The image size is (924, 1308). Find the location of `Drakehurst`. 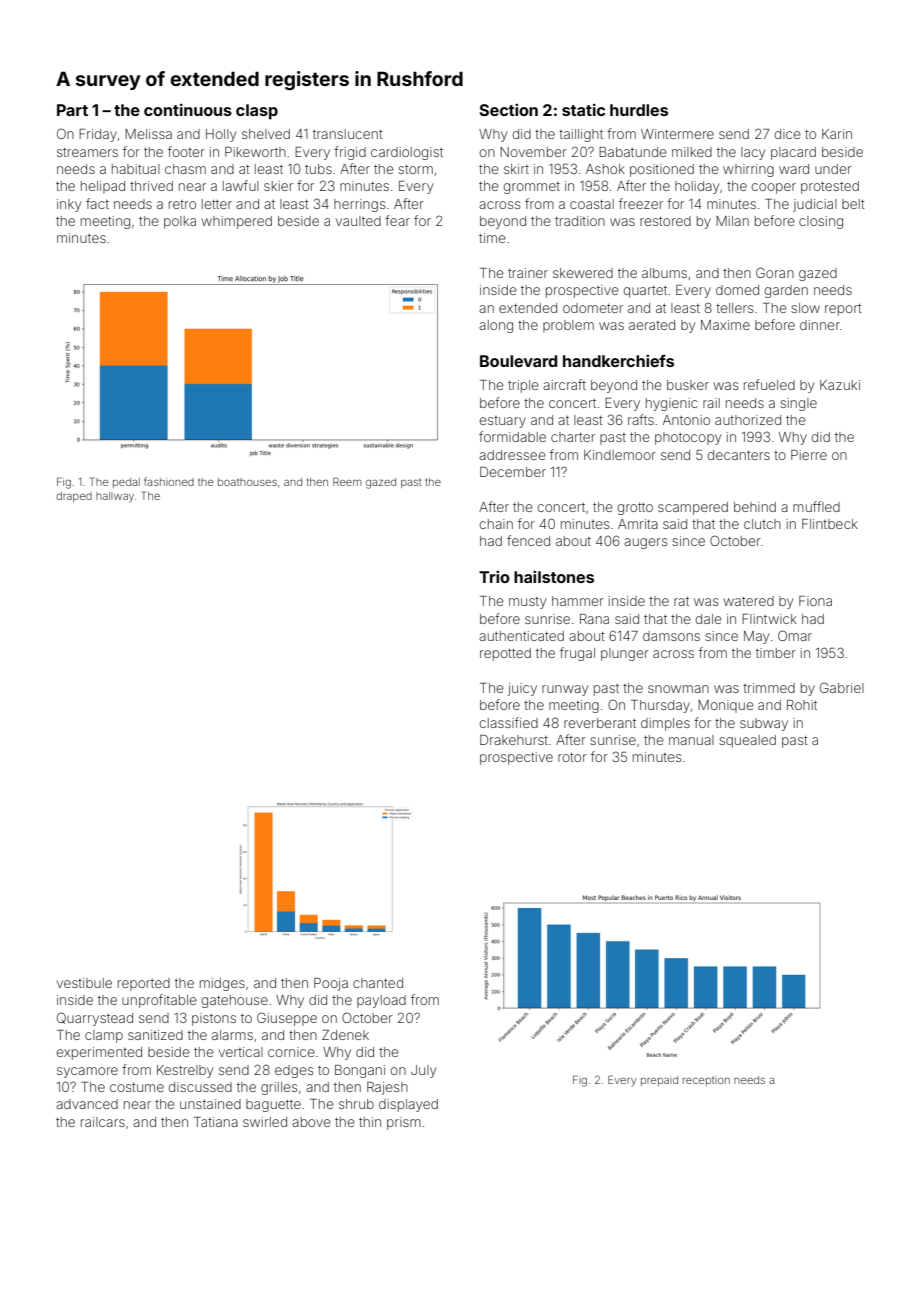

Drakehurst is located at coordinates (514, 740).
